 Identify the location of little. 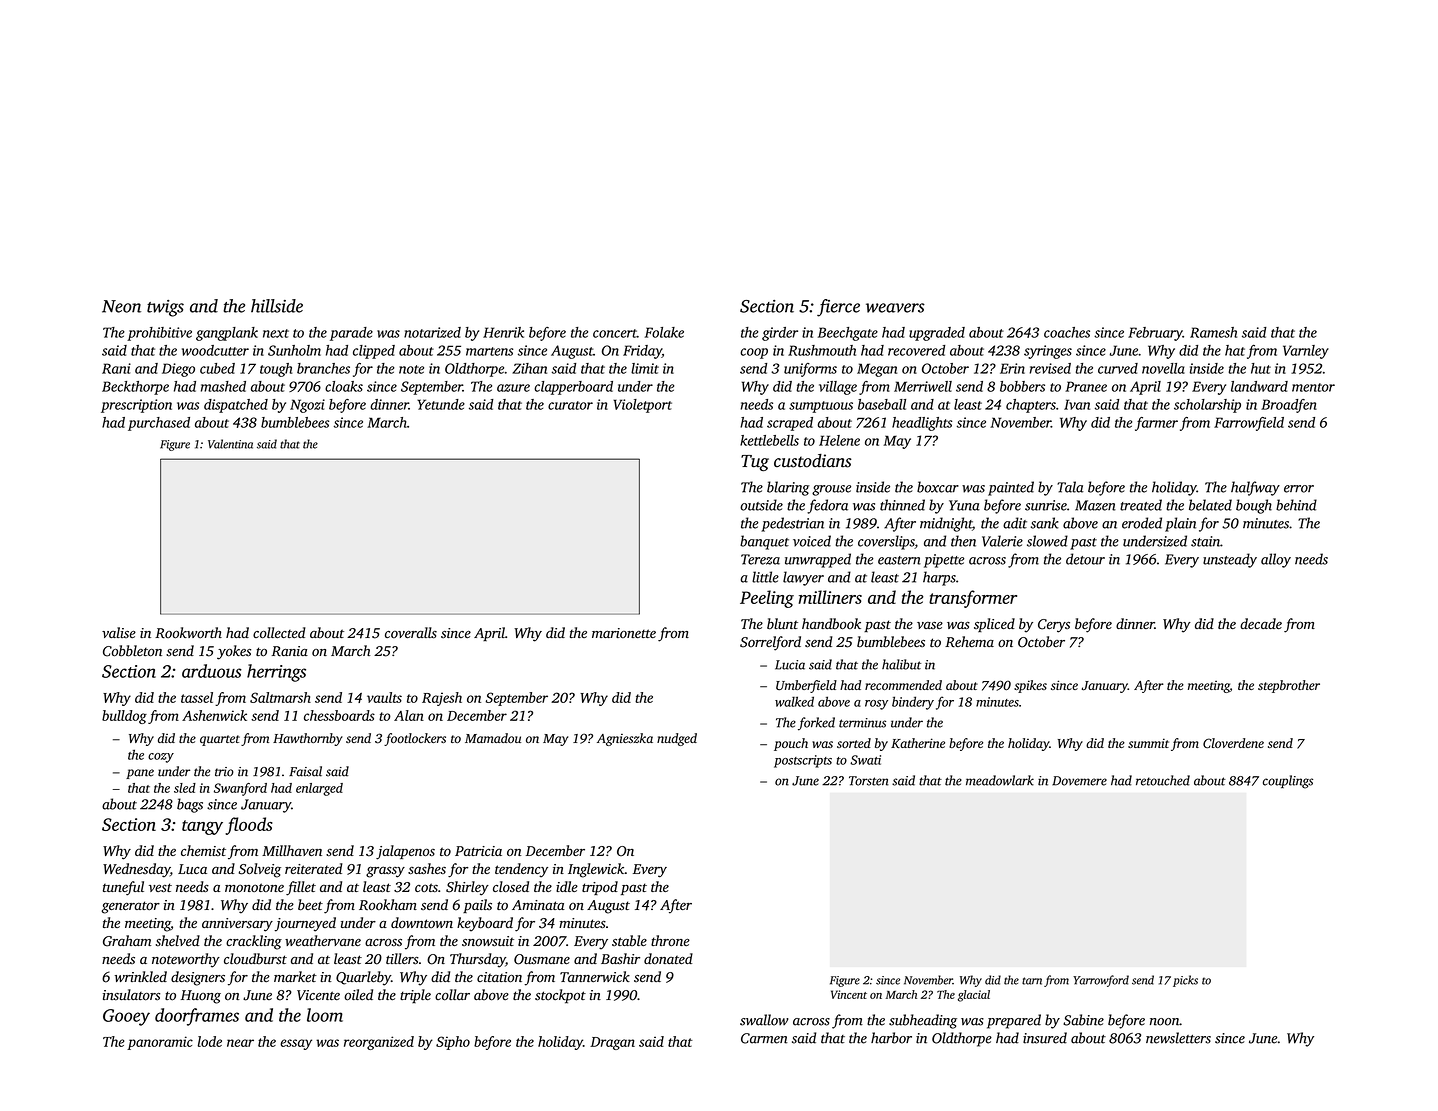
(765, 577).
